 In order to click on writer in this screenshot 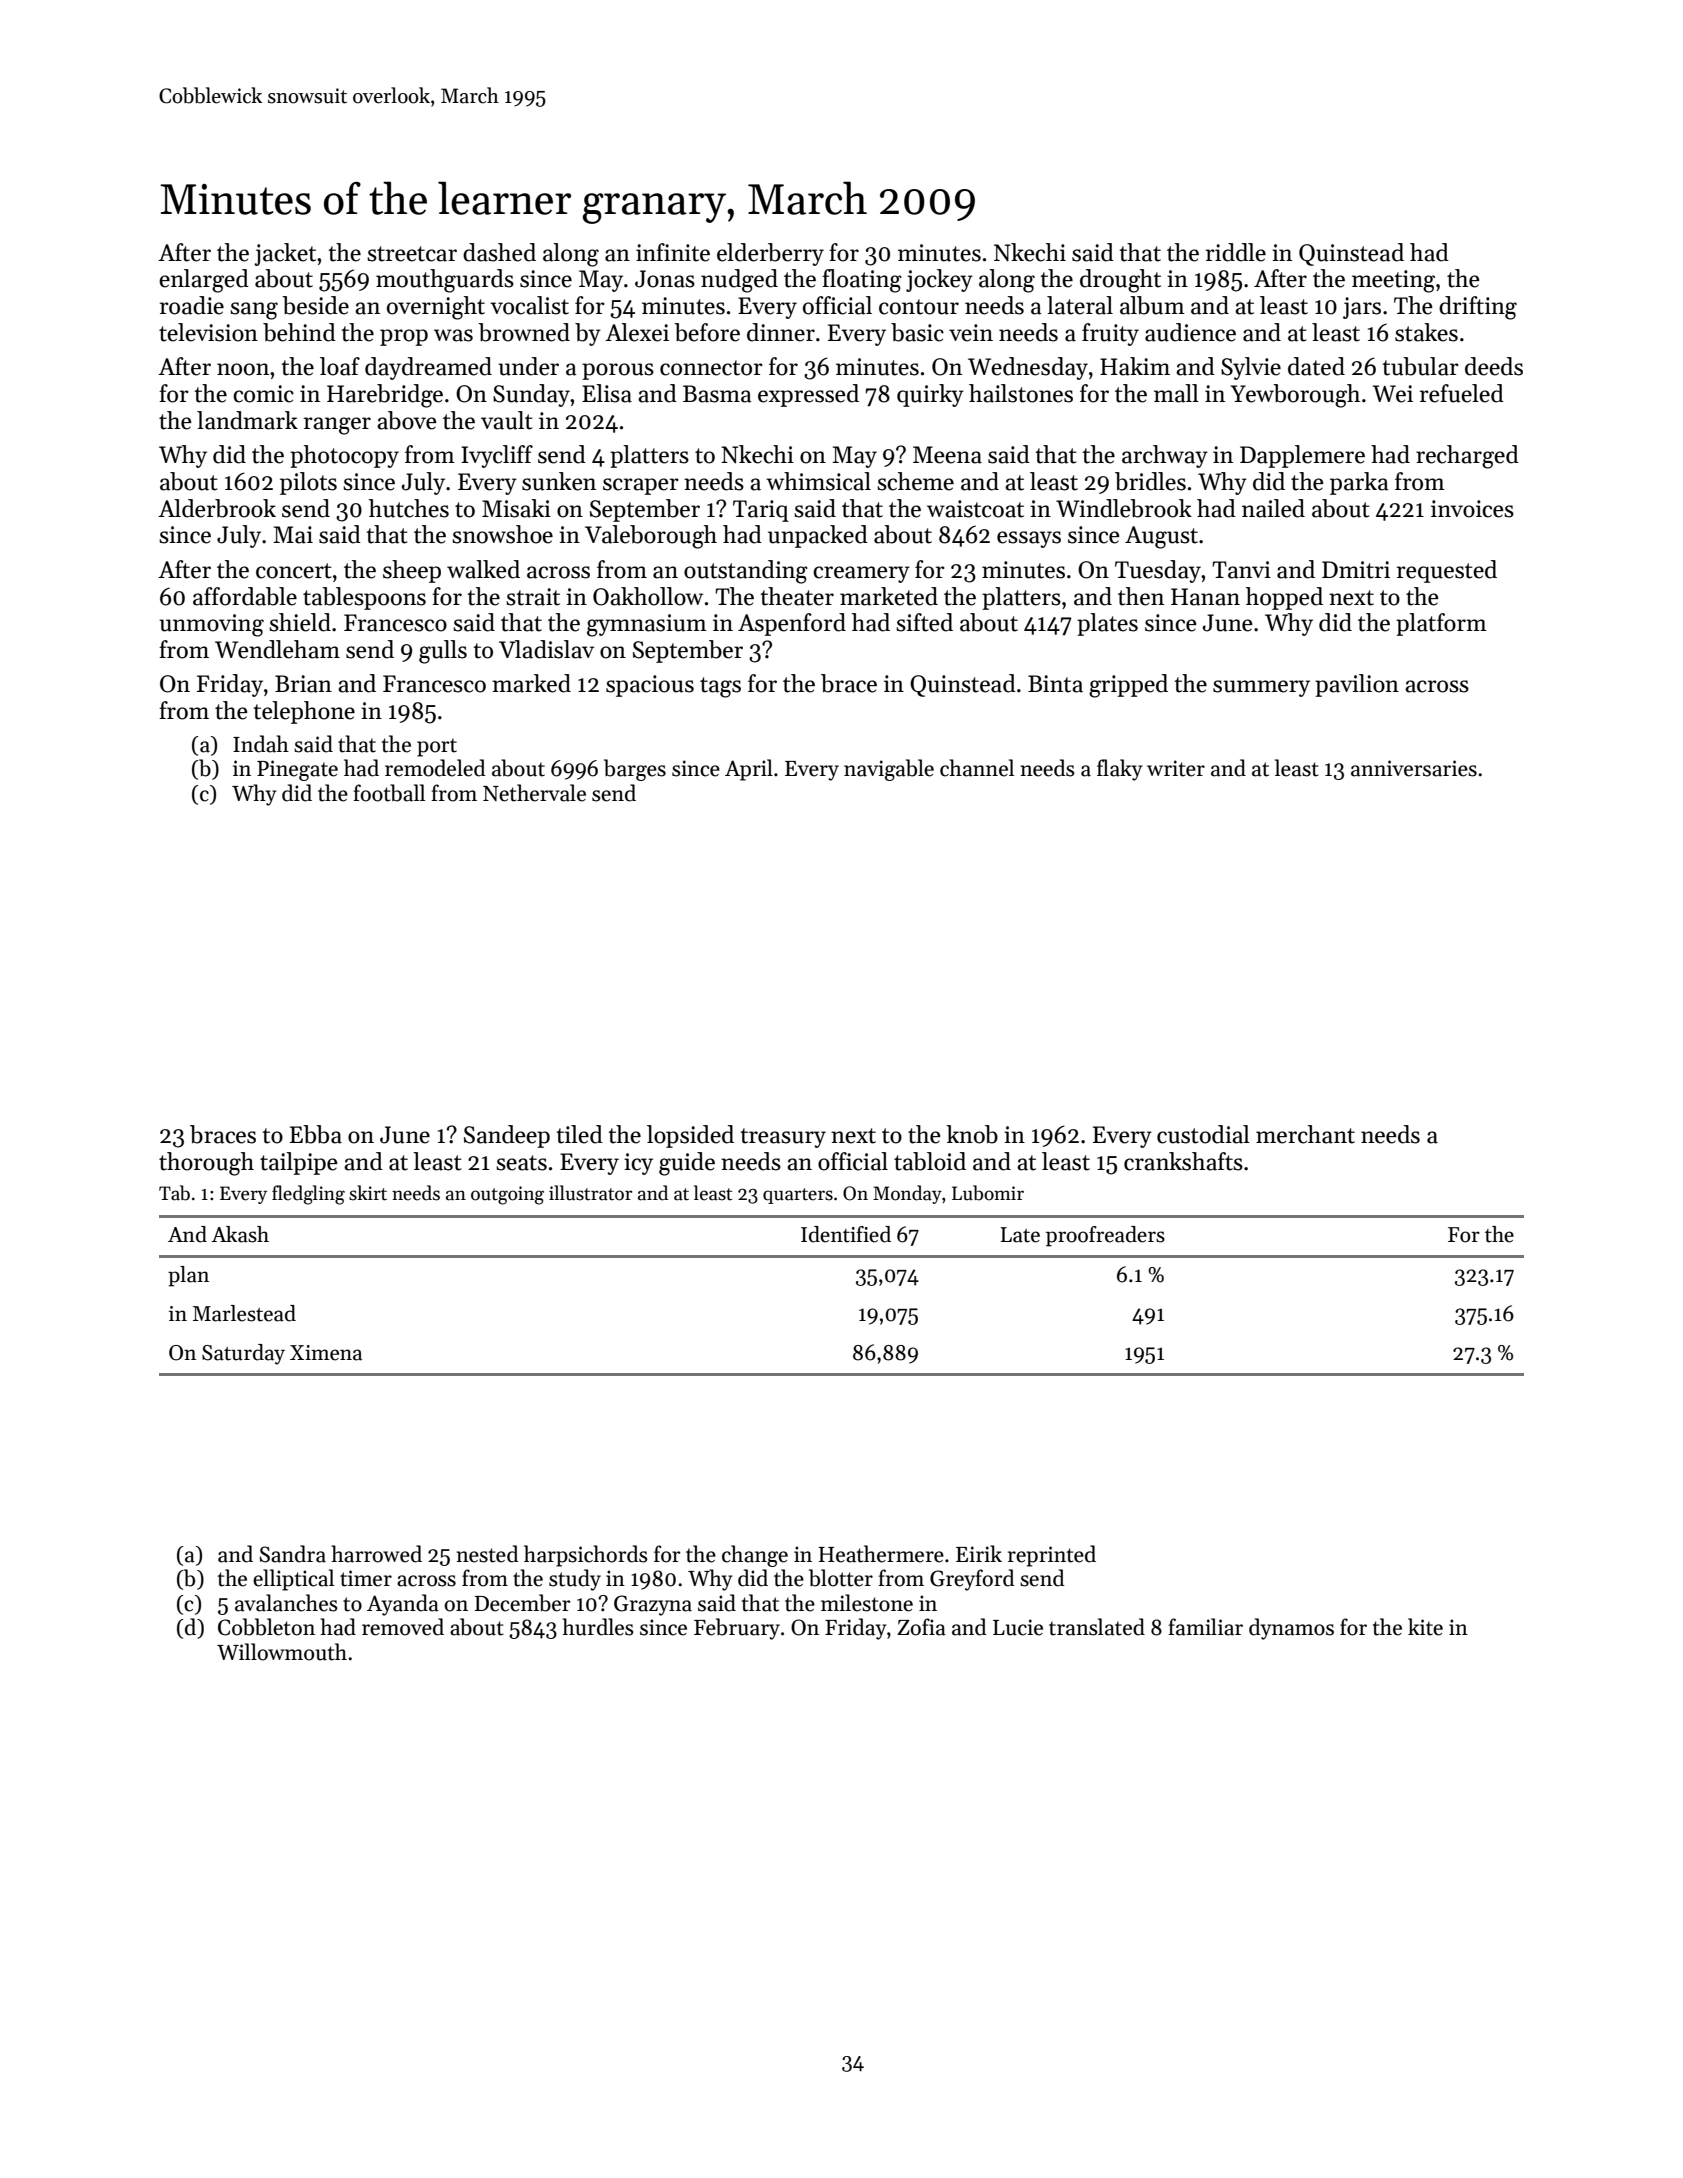, I will do `click(1176, 768)`.
